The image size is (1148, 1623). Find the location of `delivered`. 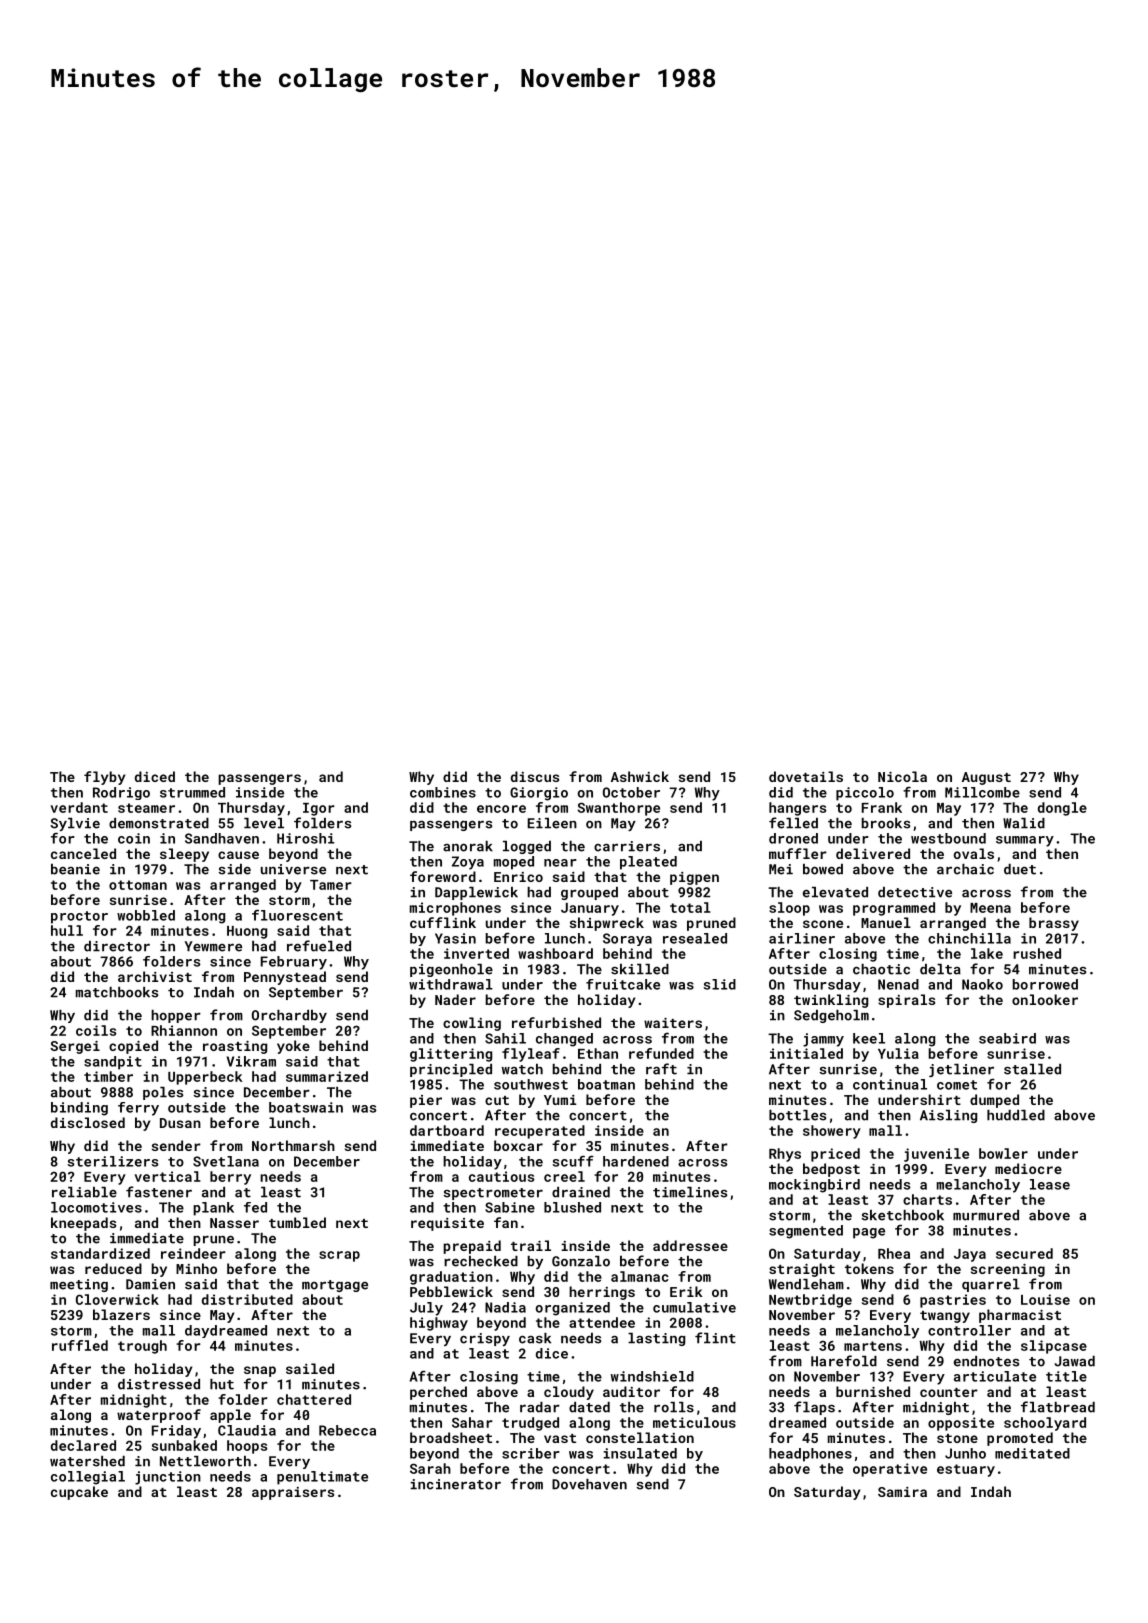

delivered is located at coordinates (873, 853).
